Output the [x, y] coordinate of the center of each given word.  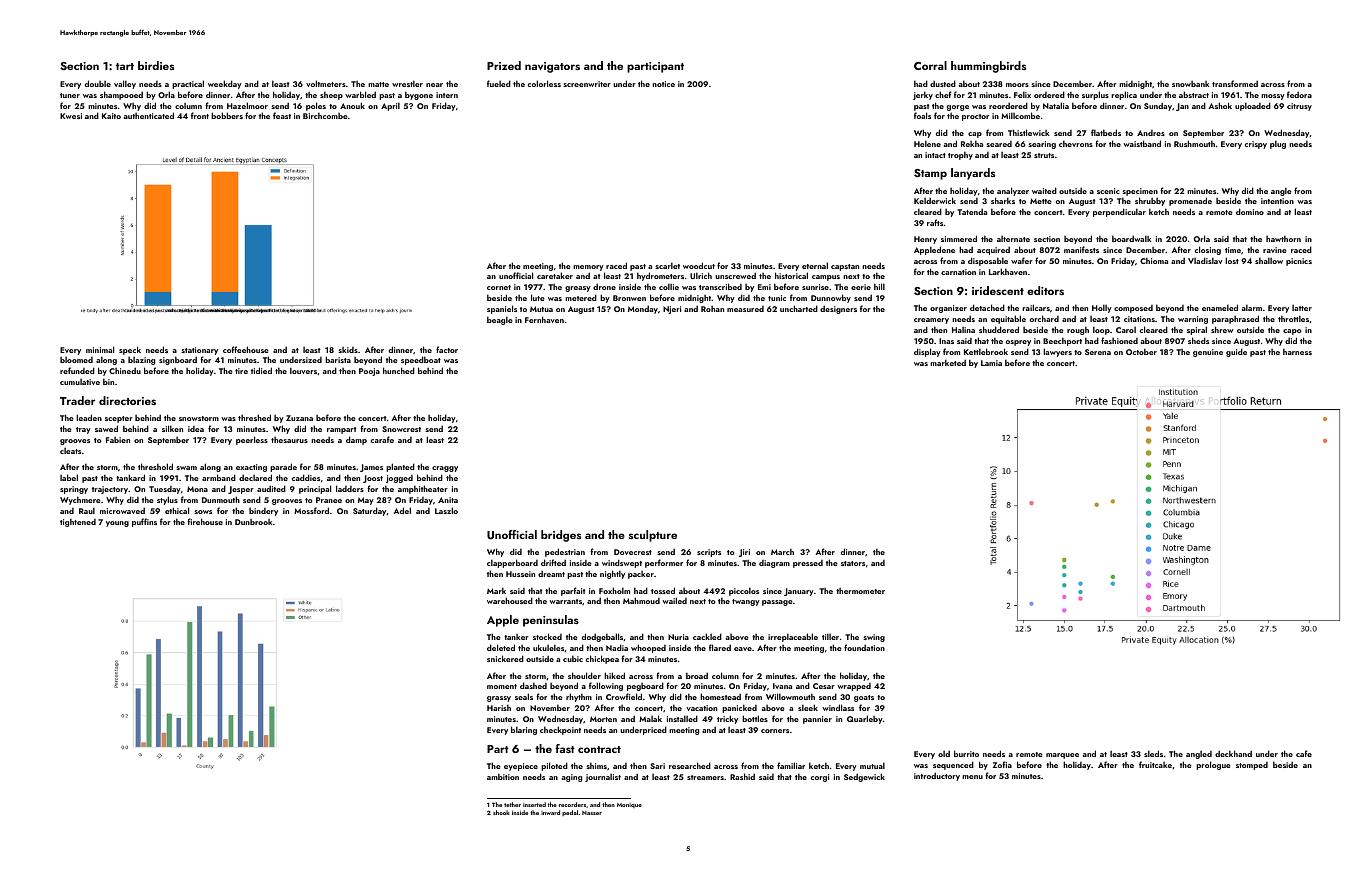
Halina [963, 330]
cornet [499, 287]
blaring [524, 730]
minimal [100, 349]
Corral [930, 65]
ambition [503, 776]
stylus [167, 500]
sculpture [653, 536]
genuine [1208, 353]
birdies [156, 65]
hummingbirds [988, 67]
